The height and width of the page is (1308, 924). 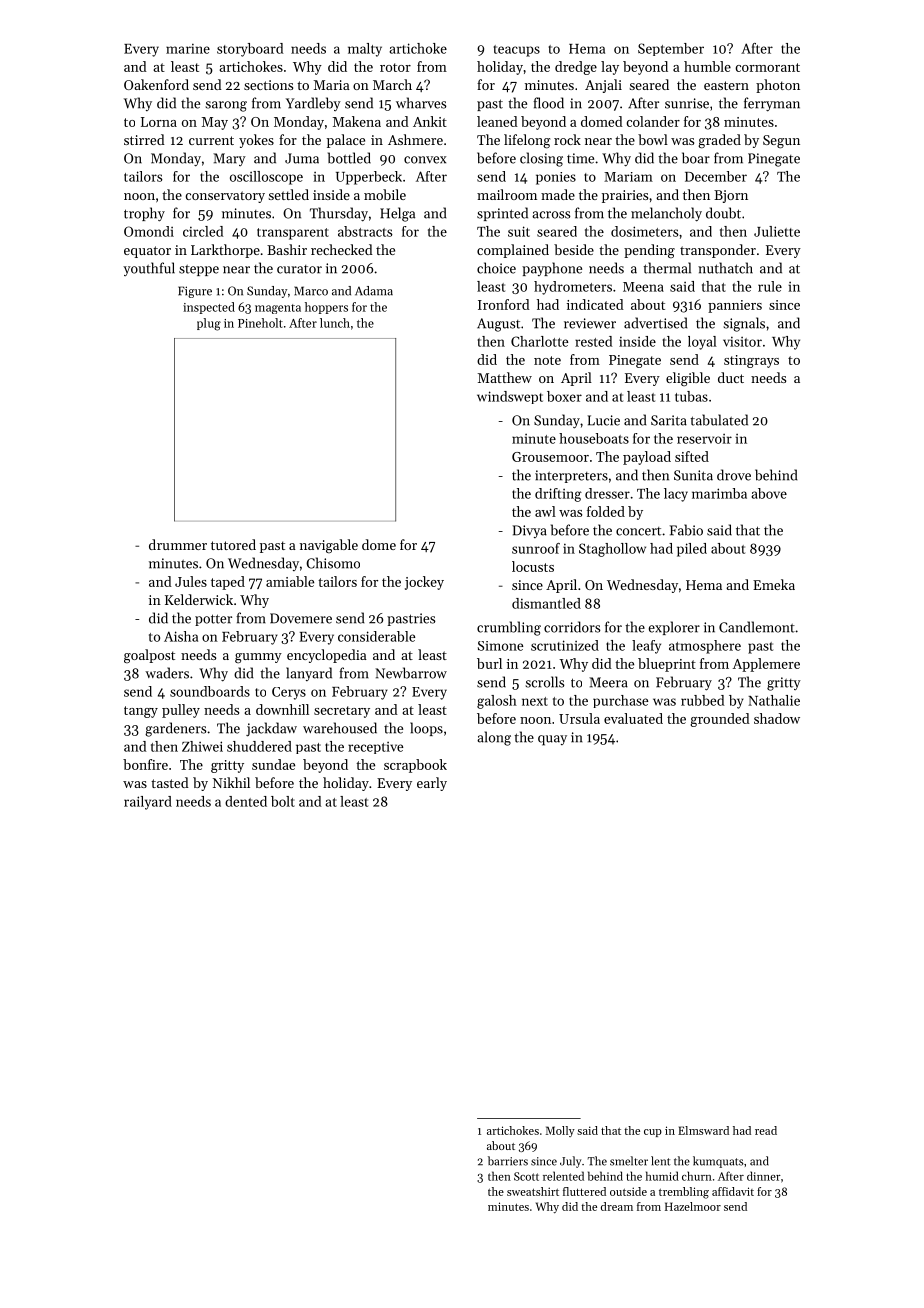 I want to click on sweatshirt, so click(x=533, y=1191).
